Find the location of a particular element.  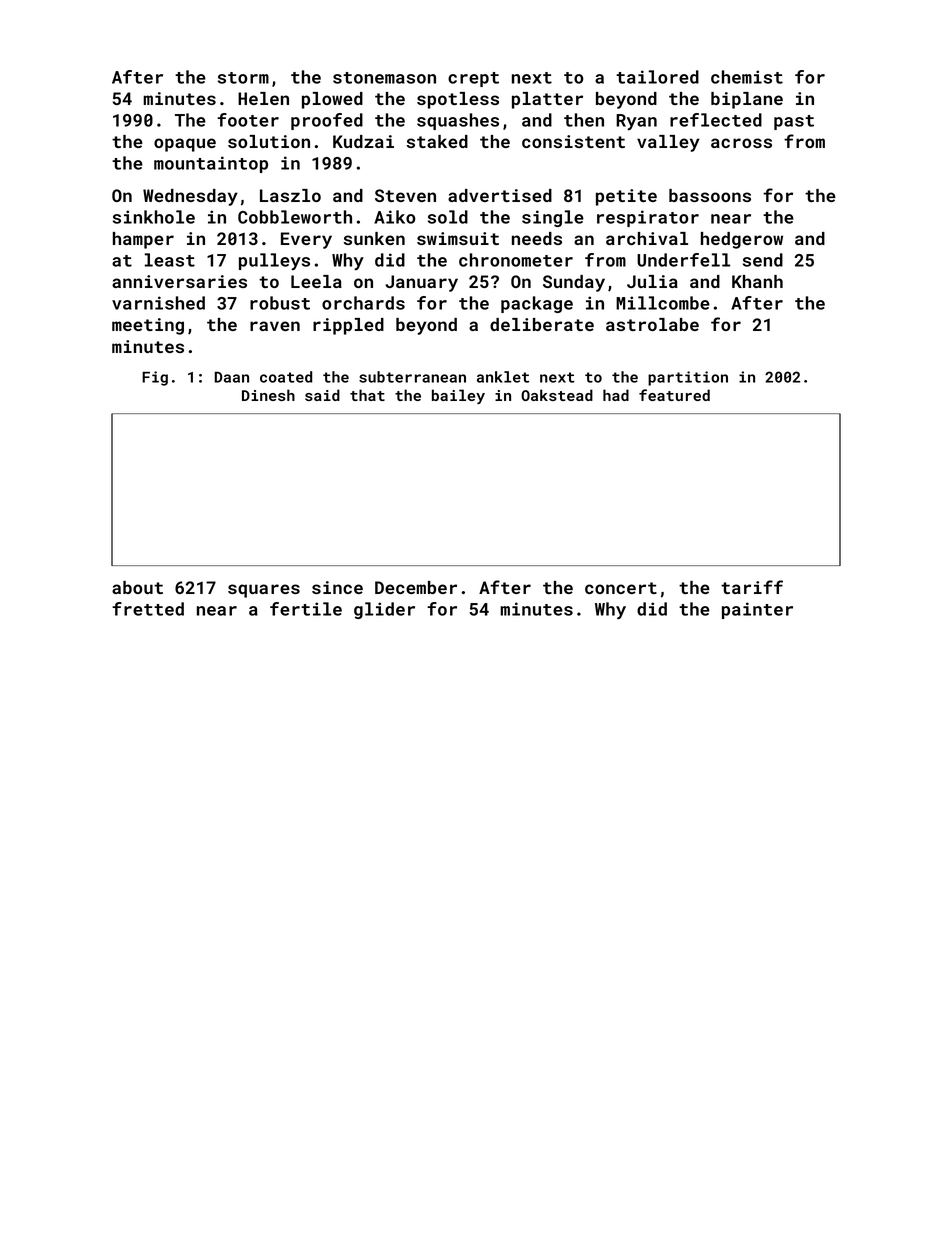

Steven is located at coordinates (405, 195).
